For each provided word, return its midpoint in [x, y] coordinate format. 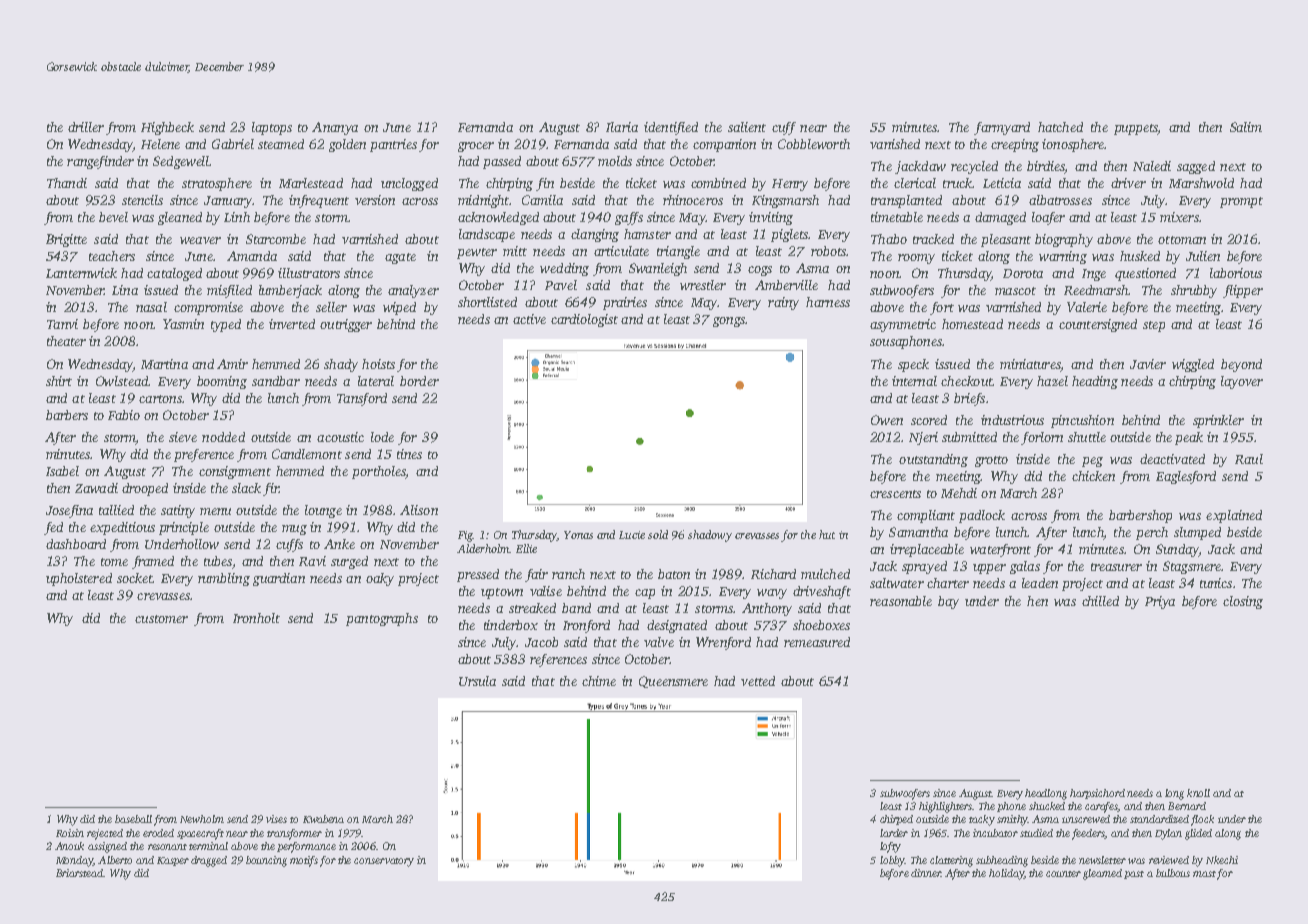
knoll [1198, 793]
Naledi [1152, 166]
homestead [972, 324]
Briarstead [79, 873]
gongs [729, 322]
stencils [142, 200]
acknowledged [498, 218]
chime [599, 681]
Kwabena [323, 819]
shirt [59, 381]
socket [135, 578]
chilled [1100, 601]
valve [659, 642]
